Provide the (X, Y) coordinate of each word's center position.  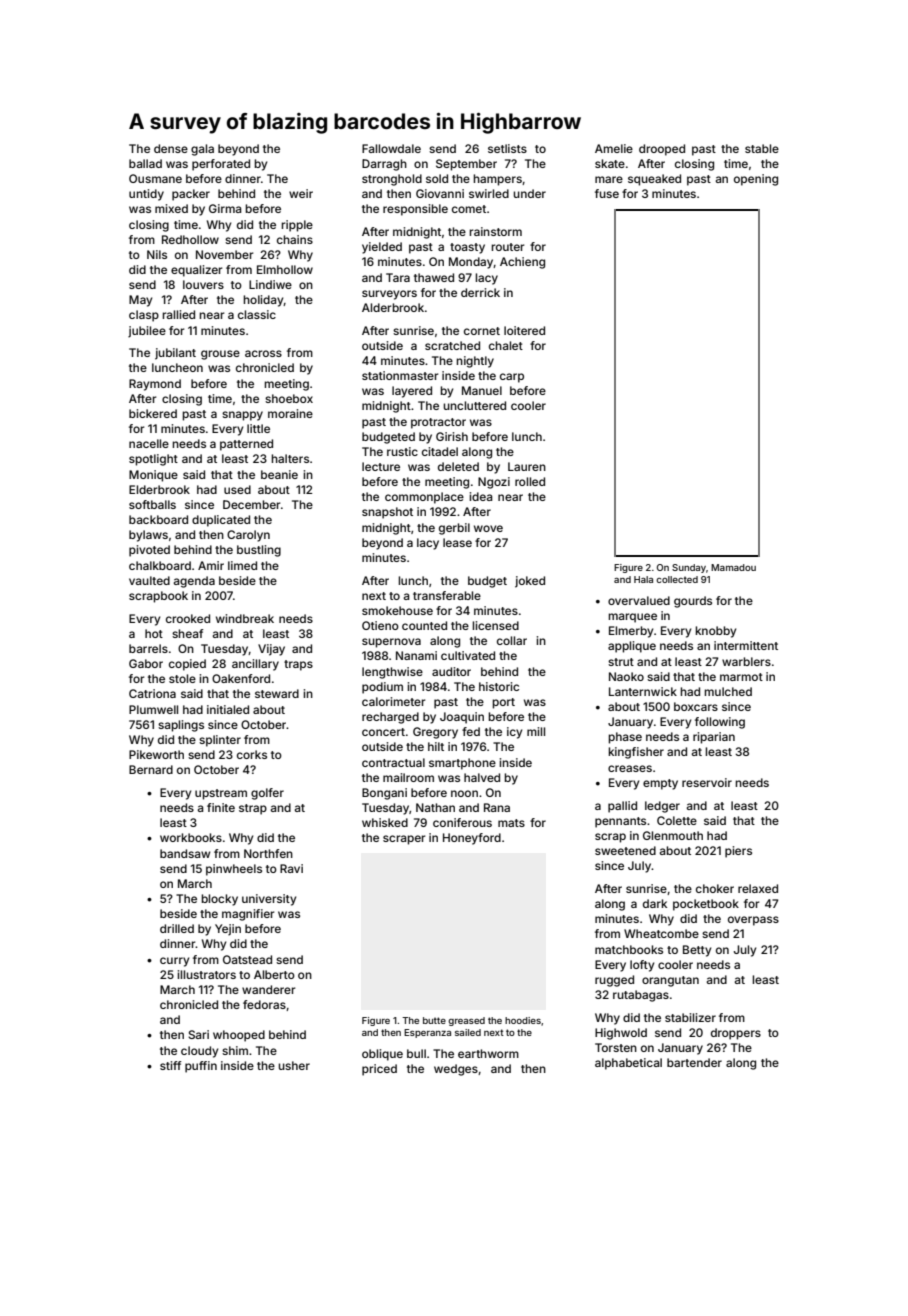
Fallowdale (391, 148)
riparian (714, 738)
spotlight (153, 460)
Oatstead (247, 959)
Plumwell (153, 709)
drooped (662, 150)
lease (457, 542)
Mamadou (733, 567)
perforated (221, 165)
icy (514, 733)
